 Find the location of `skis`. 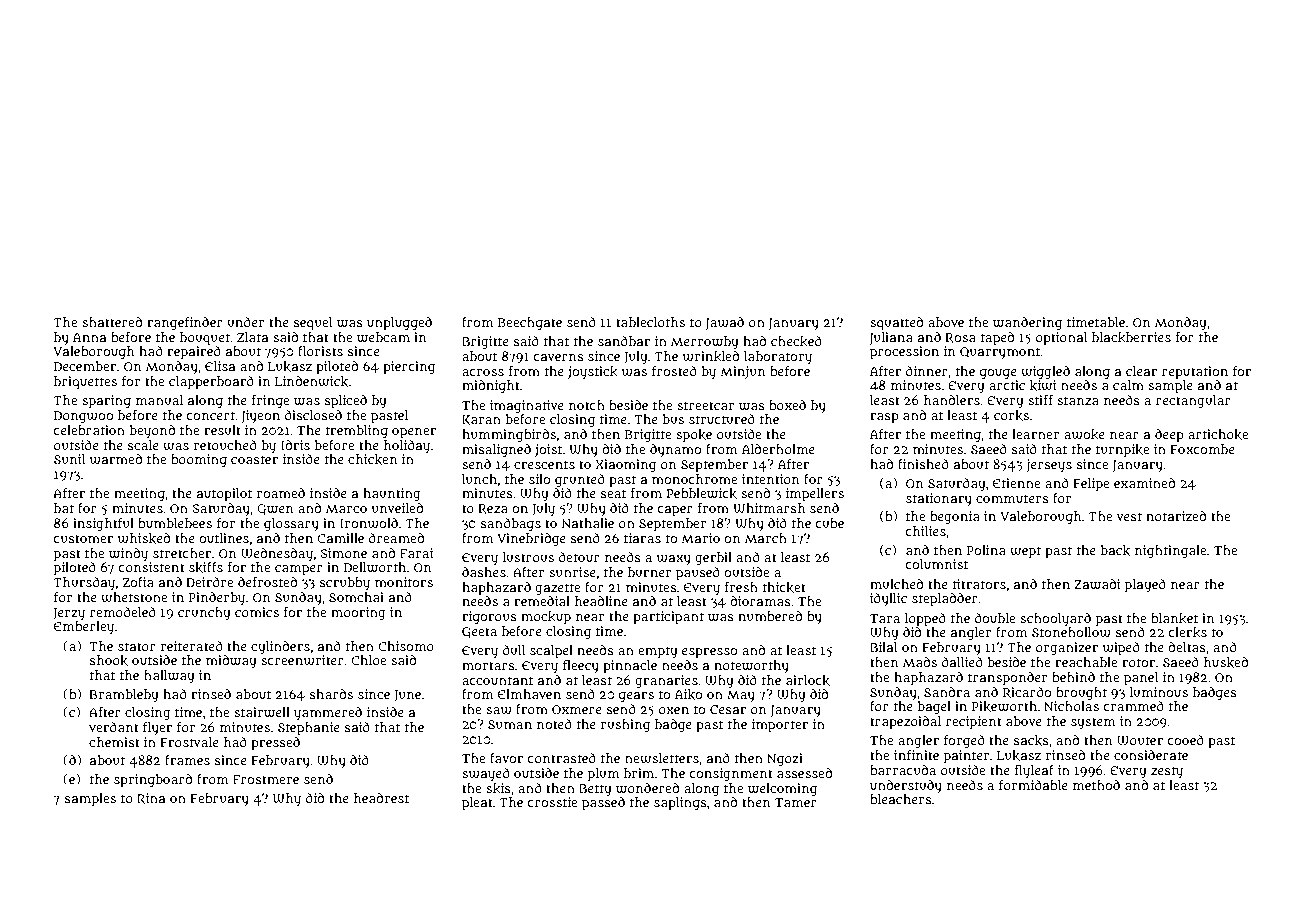

skis is located at coordinates (498, 788).
